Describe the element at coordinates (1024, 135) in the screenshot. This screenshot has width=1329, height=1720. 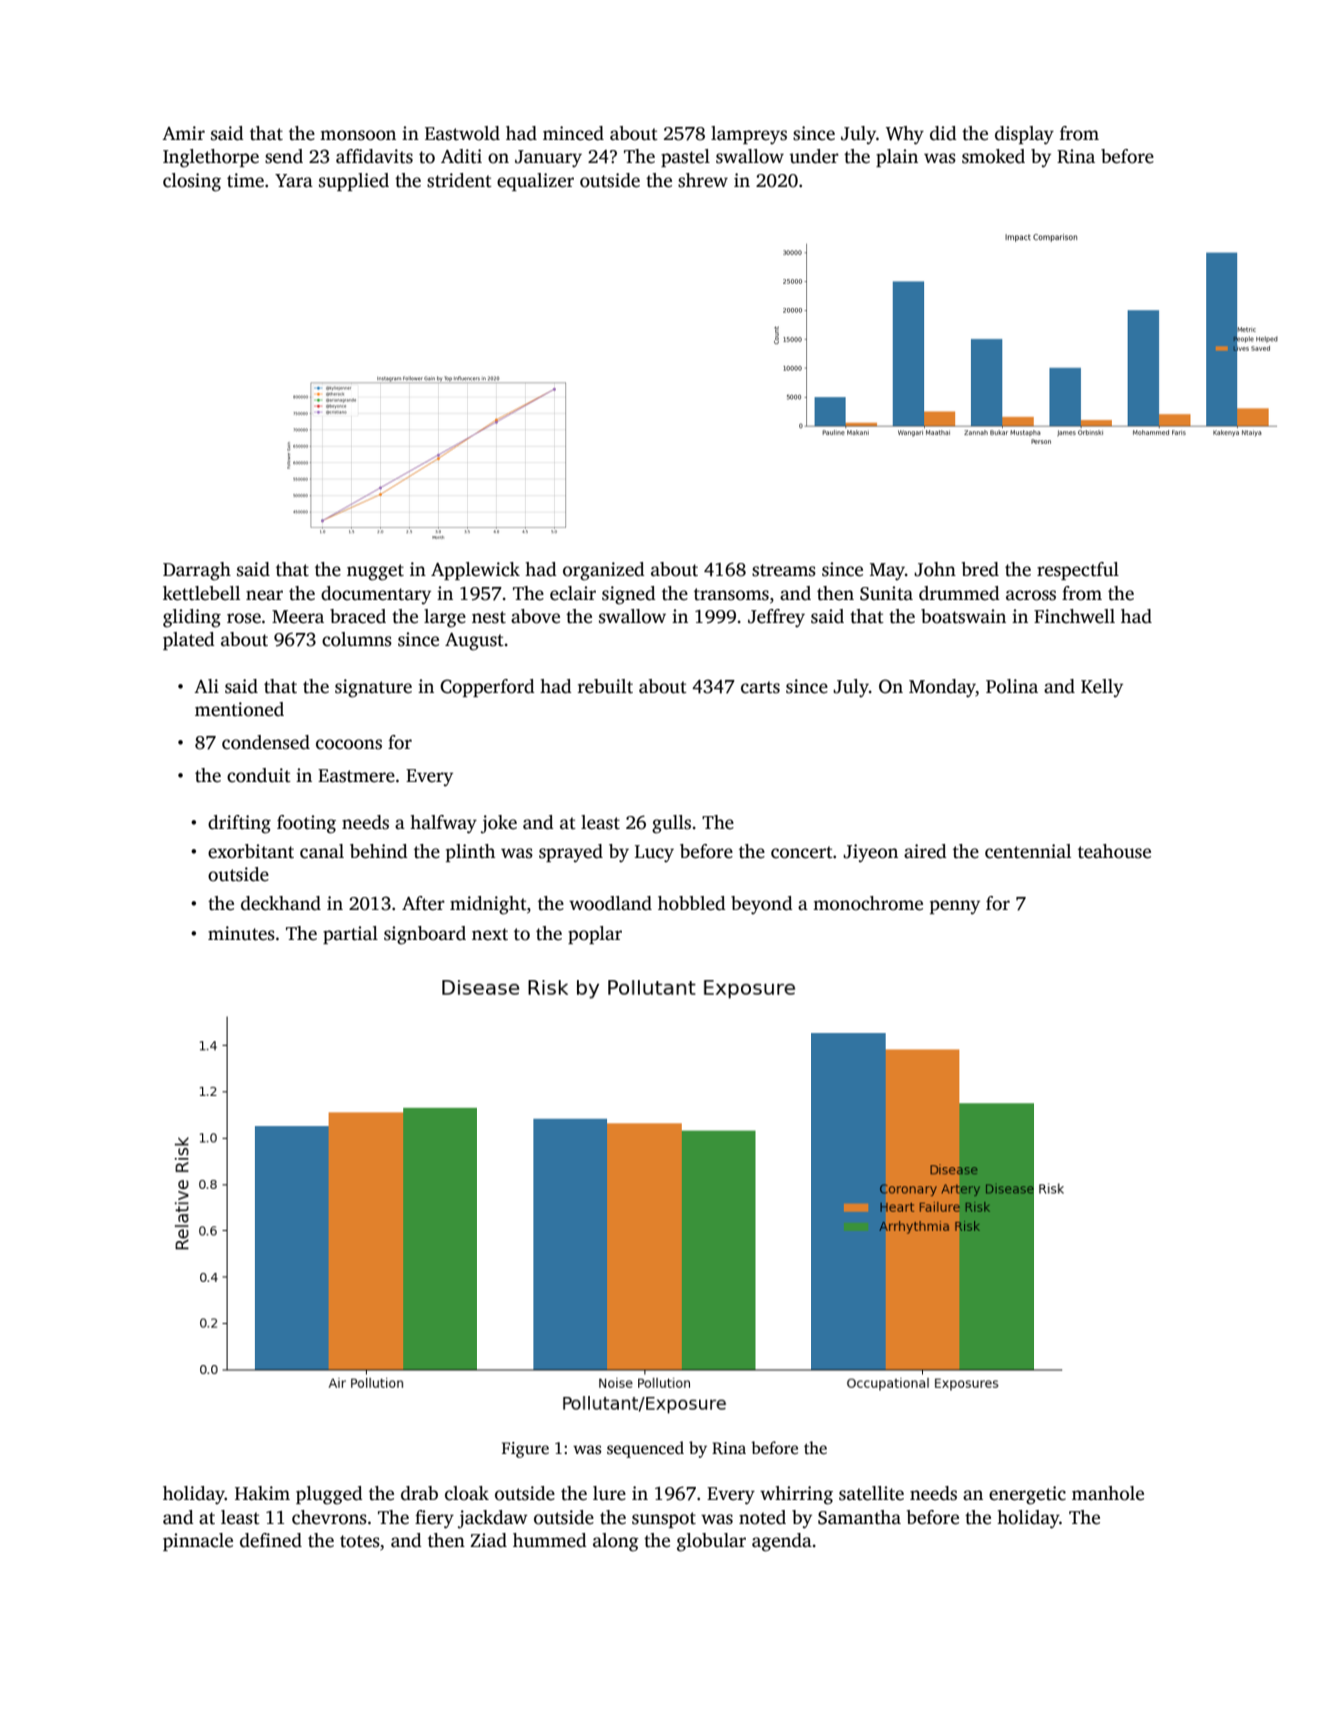
I see `display` at that location.
